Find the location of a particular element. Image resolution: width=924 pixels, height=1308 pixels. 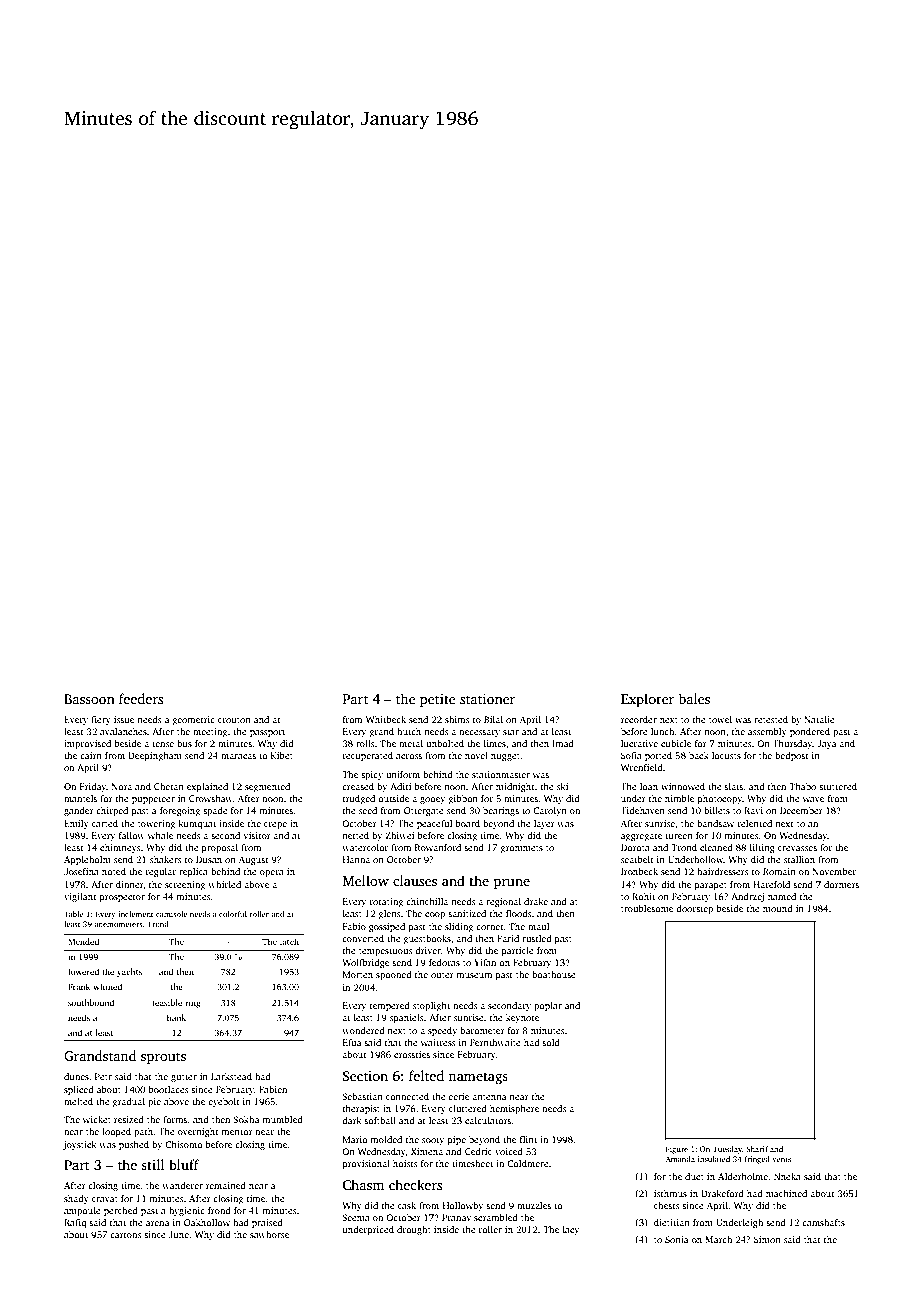

poplar is located at coordinates (548, 1006).
